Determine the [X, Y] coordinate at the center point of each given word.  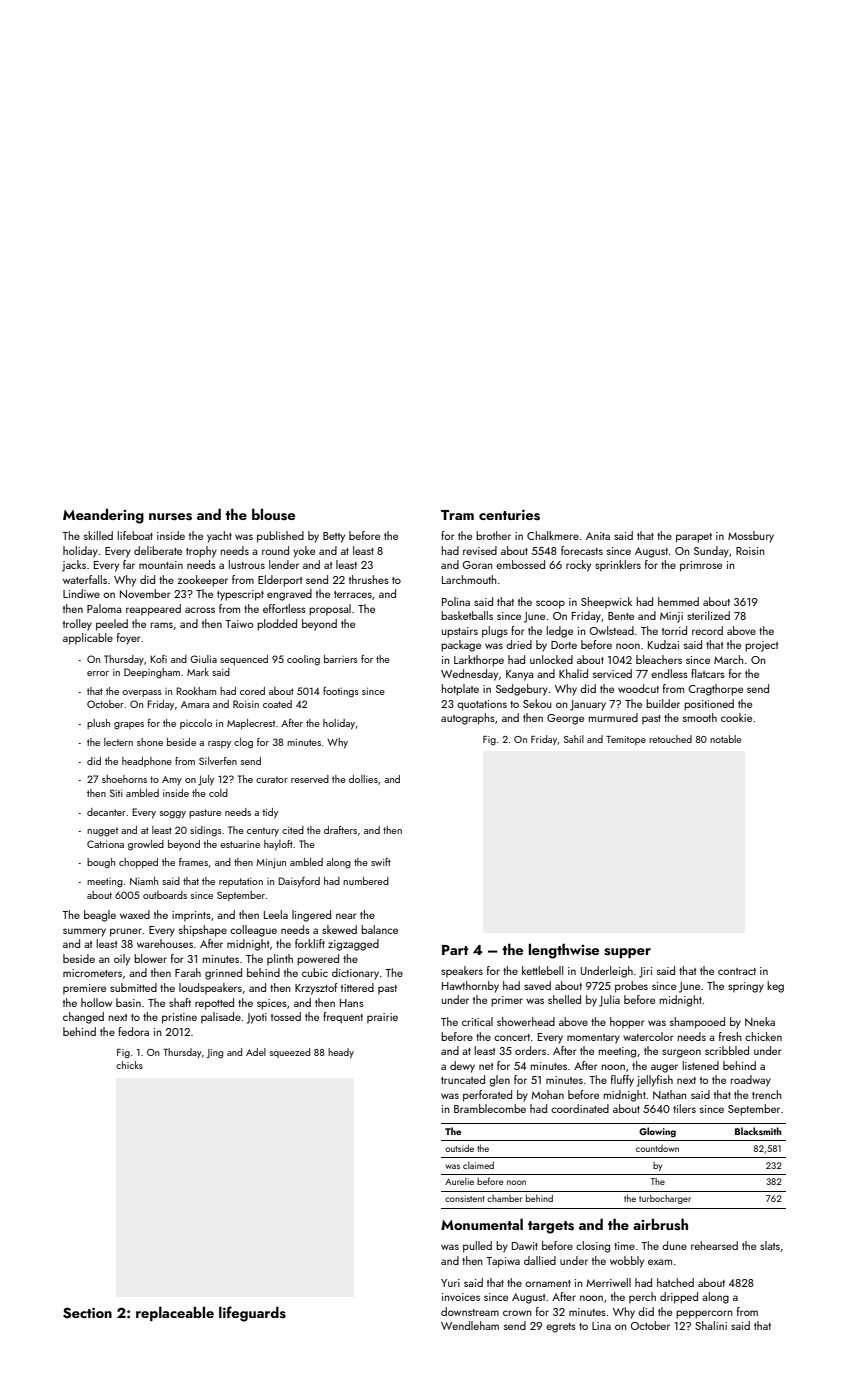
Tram [457, 515]
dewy [462, 1067]
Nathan [670, 1094]
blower [150, 958]
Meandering [103, 516]
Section [87, 1313]
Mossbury [751, 537]
